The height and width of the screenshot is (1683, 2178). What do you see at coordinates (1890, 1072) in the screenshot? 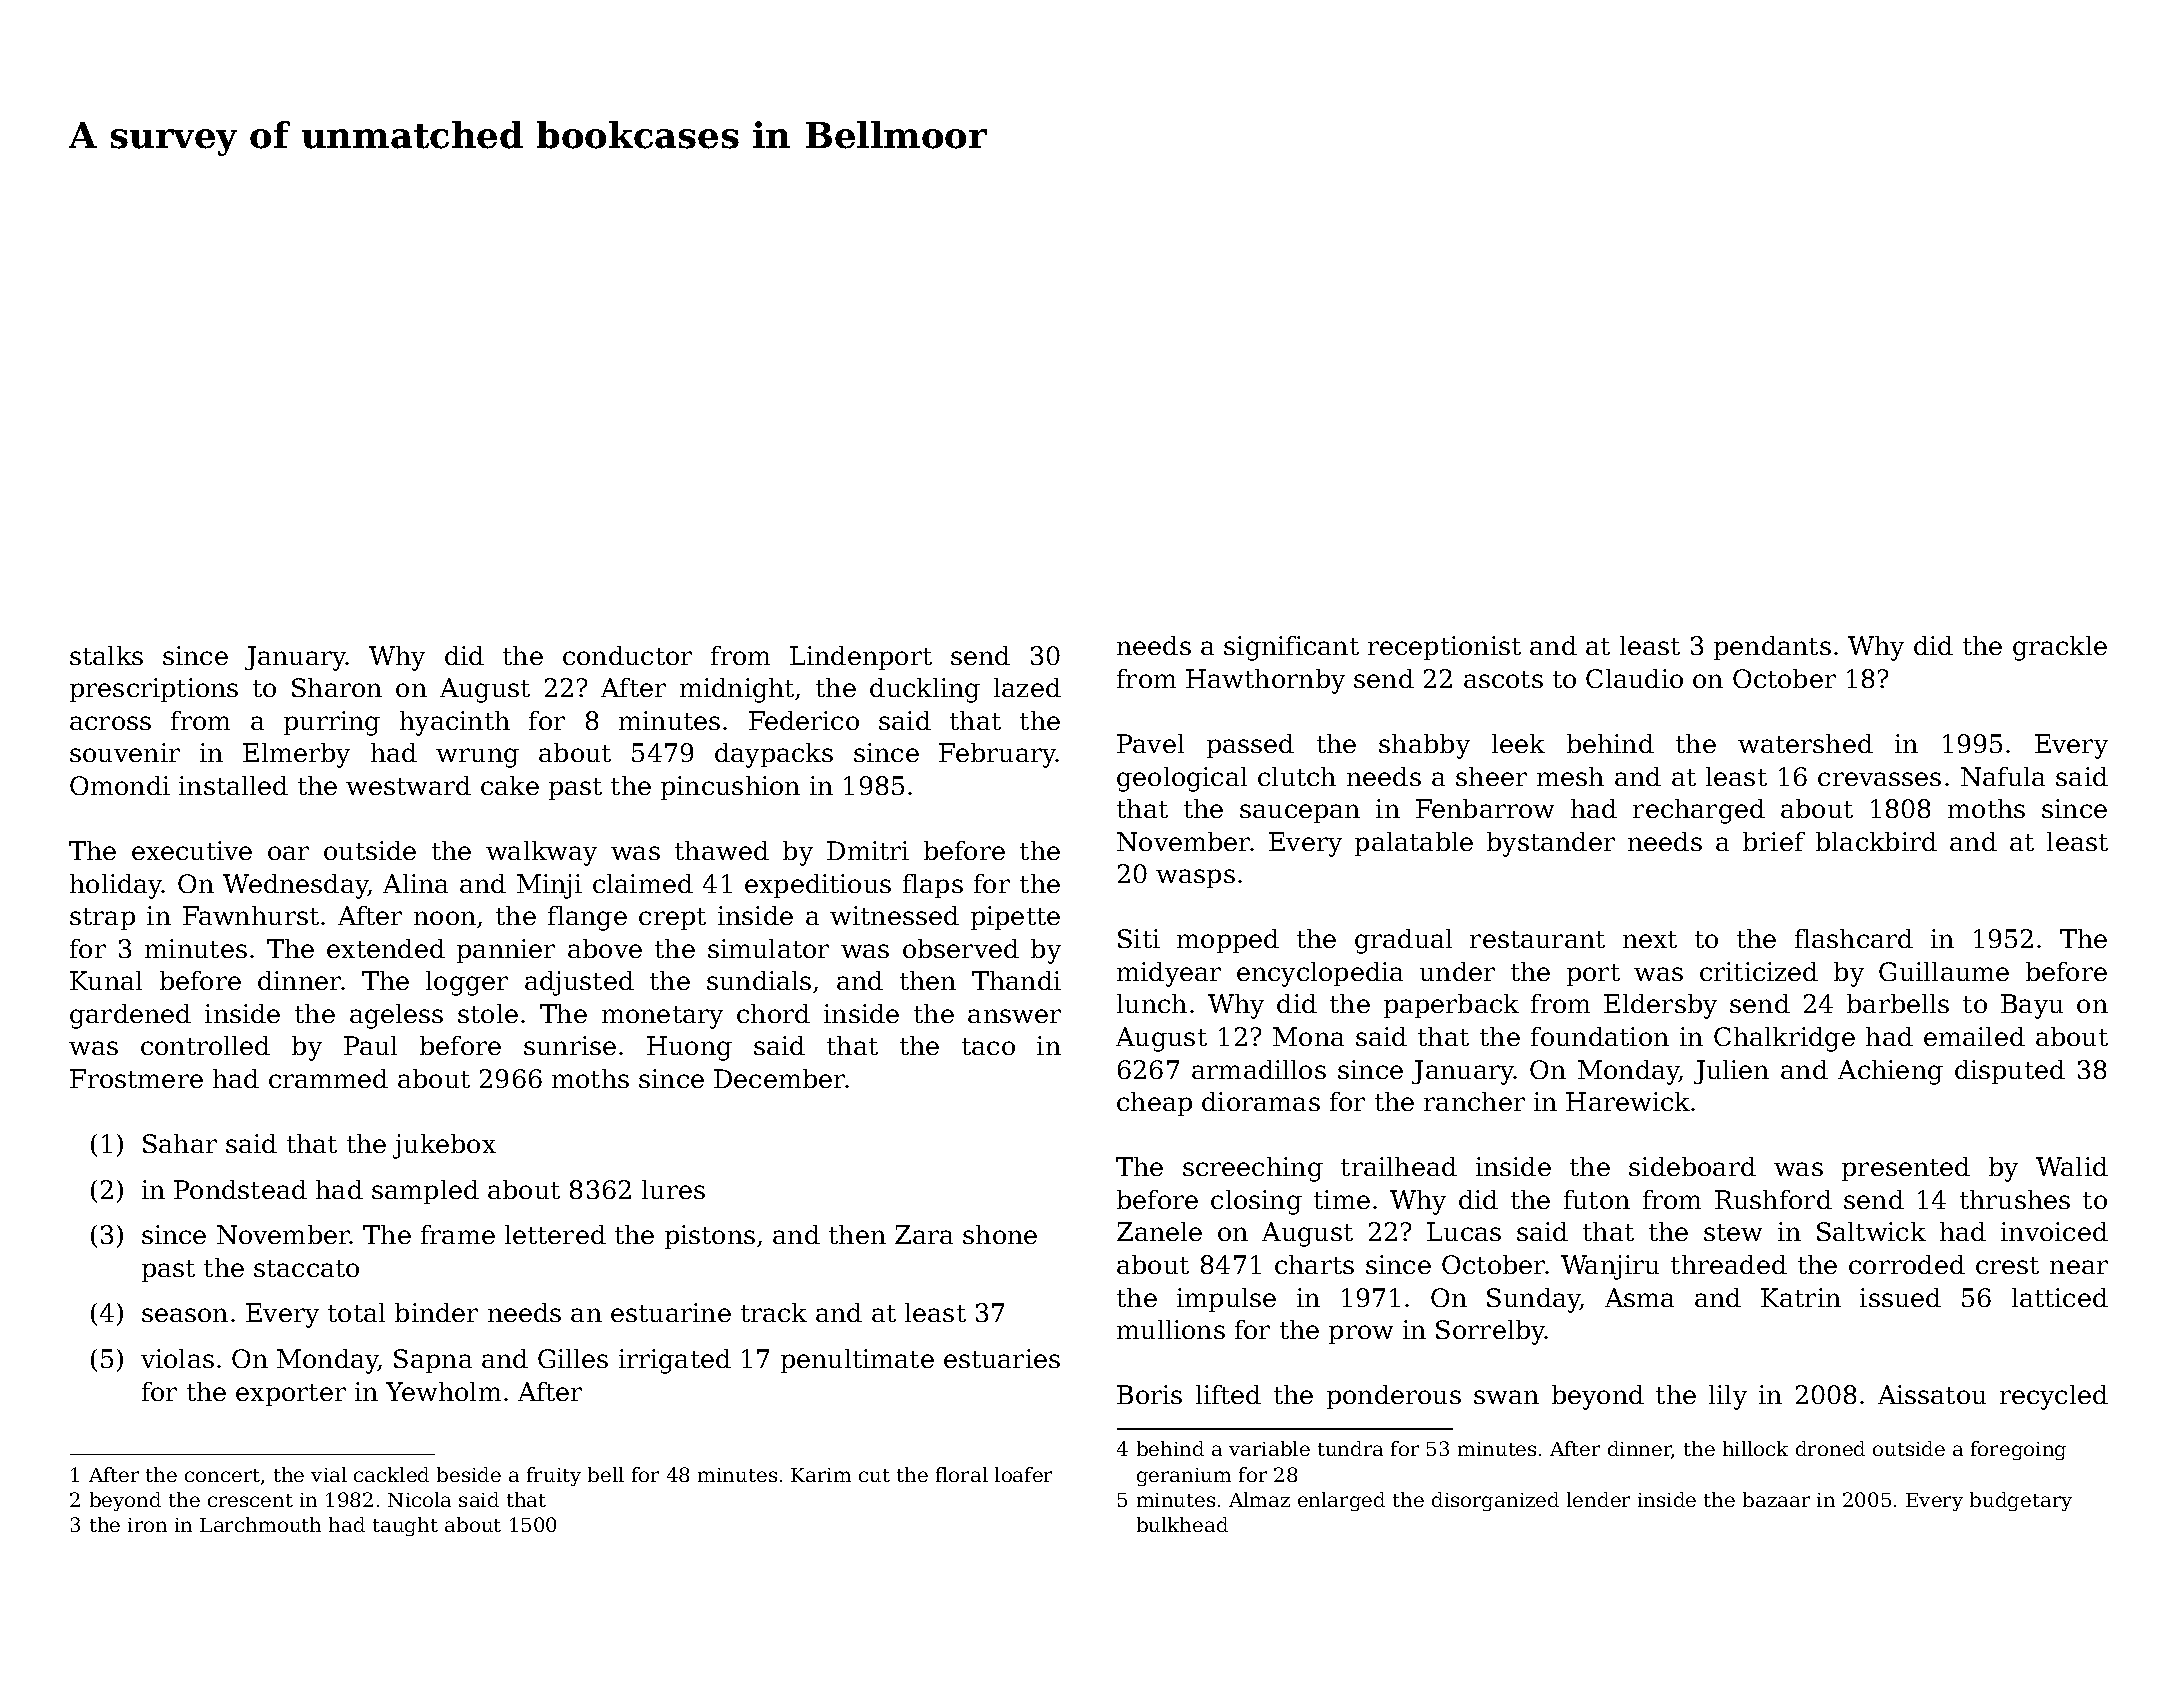
I see `Achieng` at bounding box center [1890, 1072].
